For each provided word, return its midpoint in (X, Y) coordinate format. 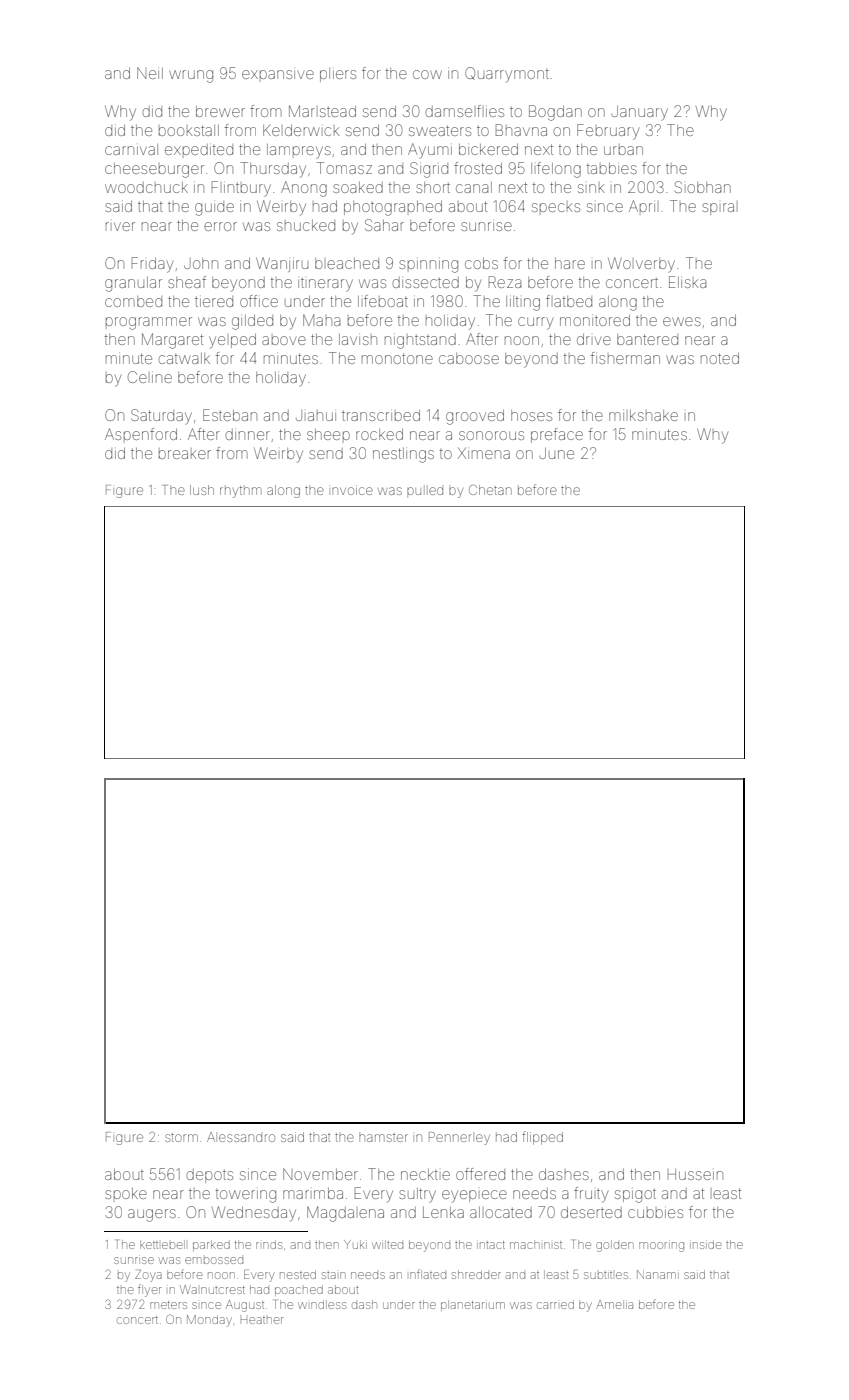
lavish (358, 339)
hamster (383, 1138)
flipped (542, 1138)
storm (181, 1137)
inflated (428, 1274)
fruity (591, 1195)
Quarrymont (507, 75)
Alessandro (241, 1137)
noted (720, 358)
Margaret (172, 341)
